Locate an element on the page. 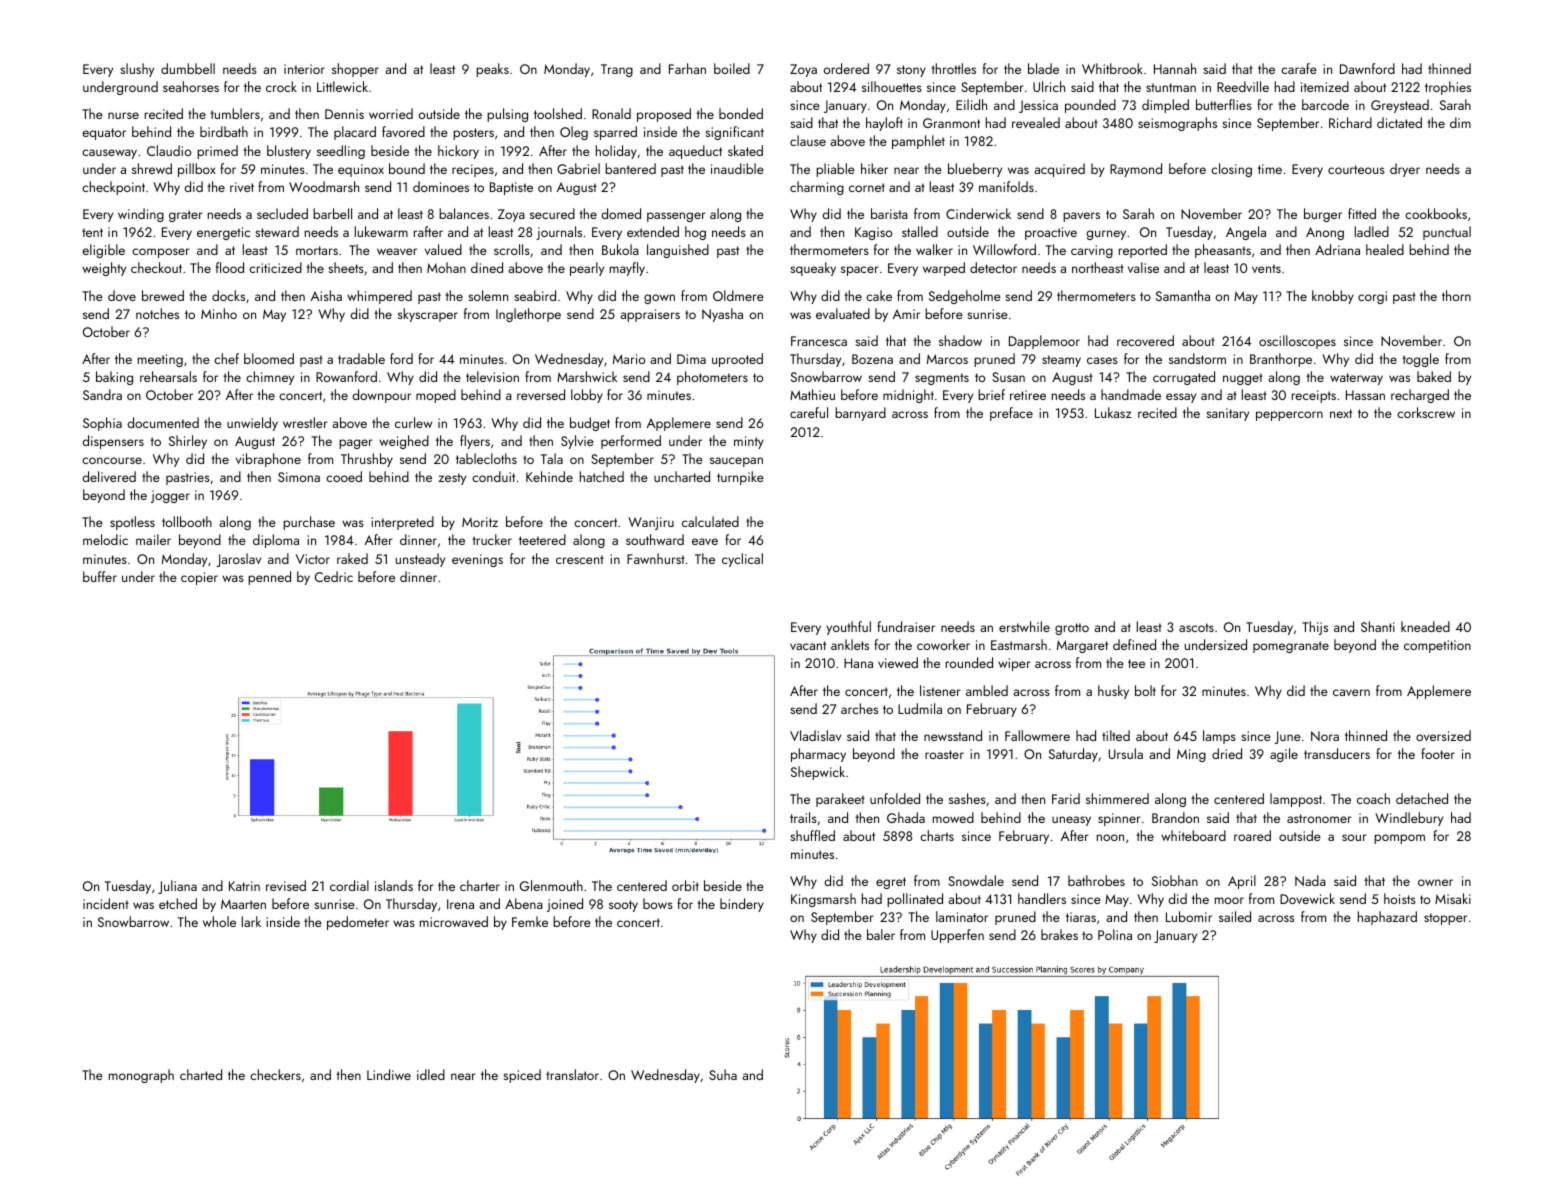  slushy is located at coordinates (137, 70).
